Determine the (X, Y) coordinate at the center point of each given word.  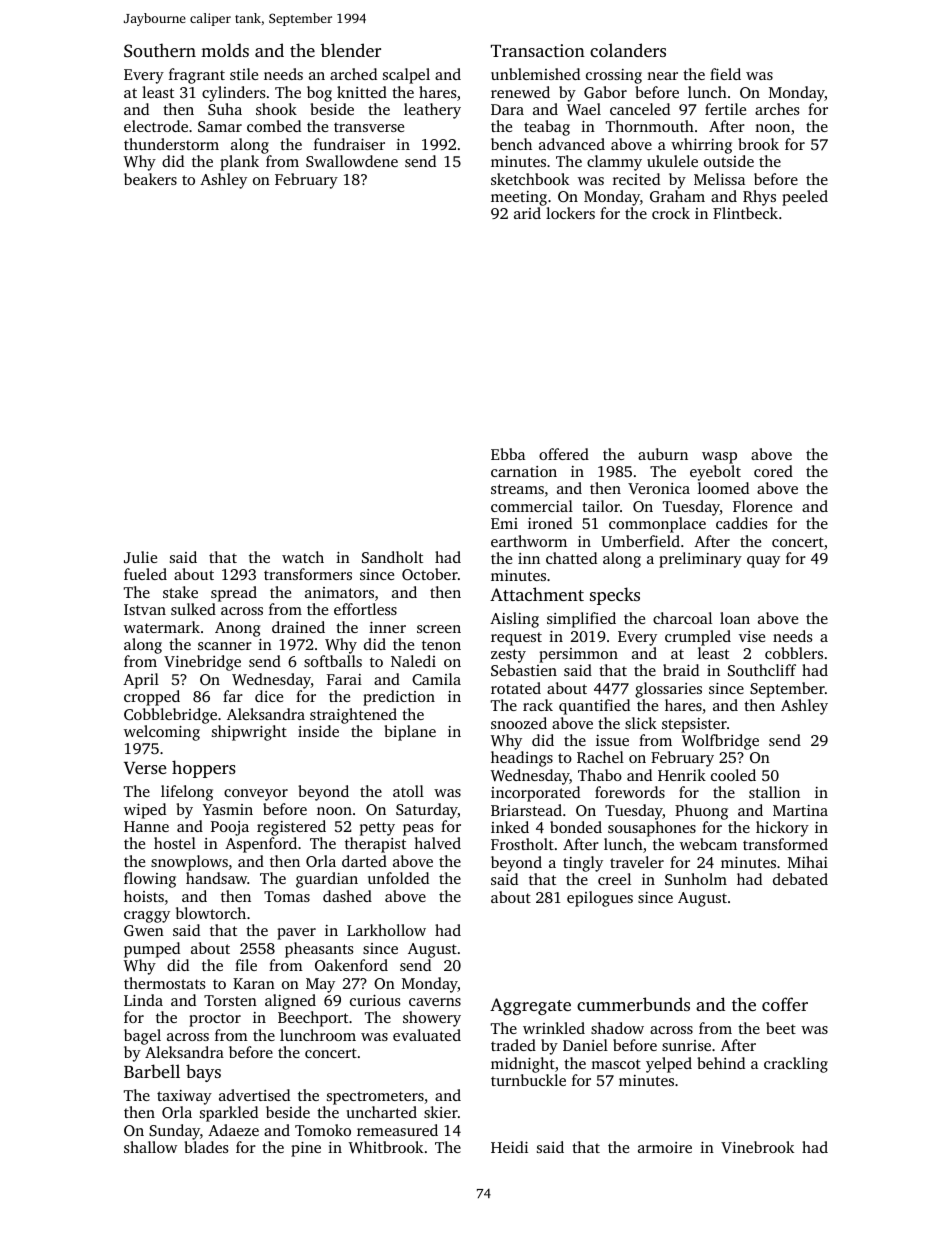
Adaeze (233, 1130)
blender (351, 50)
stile (244, 74)
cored (773, 471)
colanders (628, 50)
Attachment (537, 594)
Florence (762, 506)
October (430, 574)
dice (269, 696)
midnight (523, 1065)
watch (303, 557)
